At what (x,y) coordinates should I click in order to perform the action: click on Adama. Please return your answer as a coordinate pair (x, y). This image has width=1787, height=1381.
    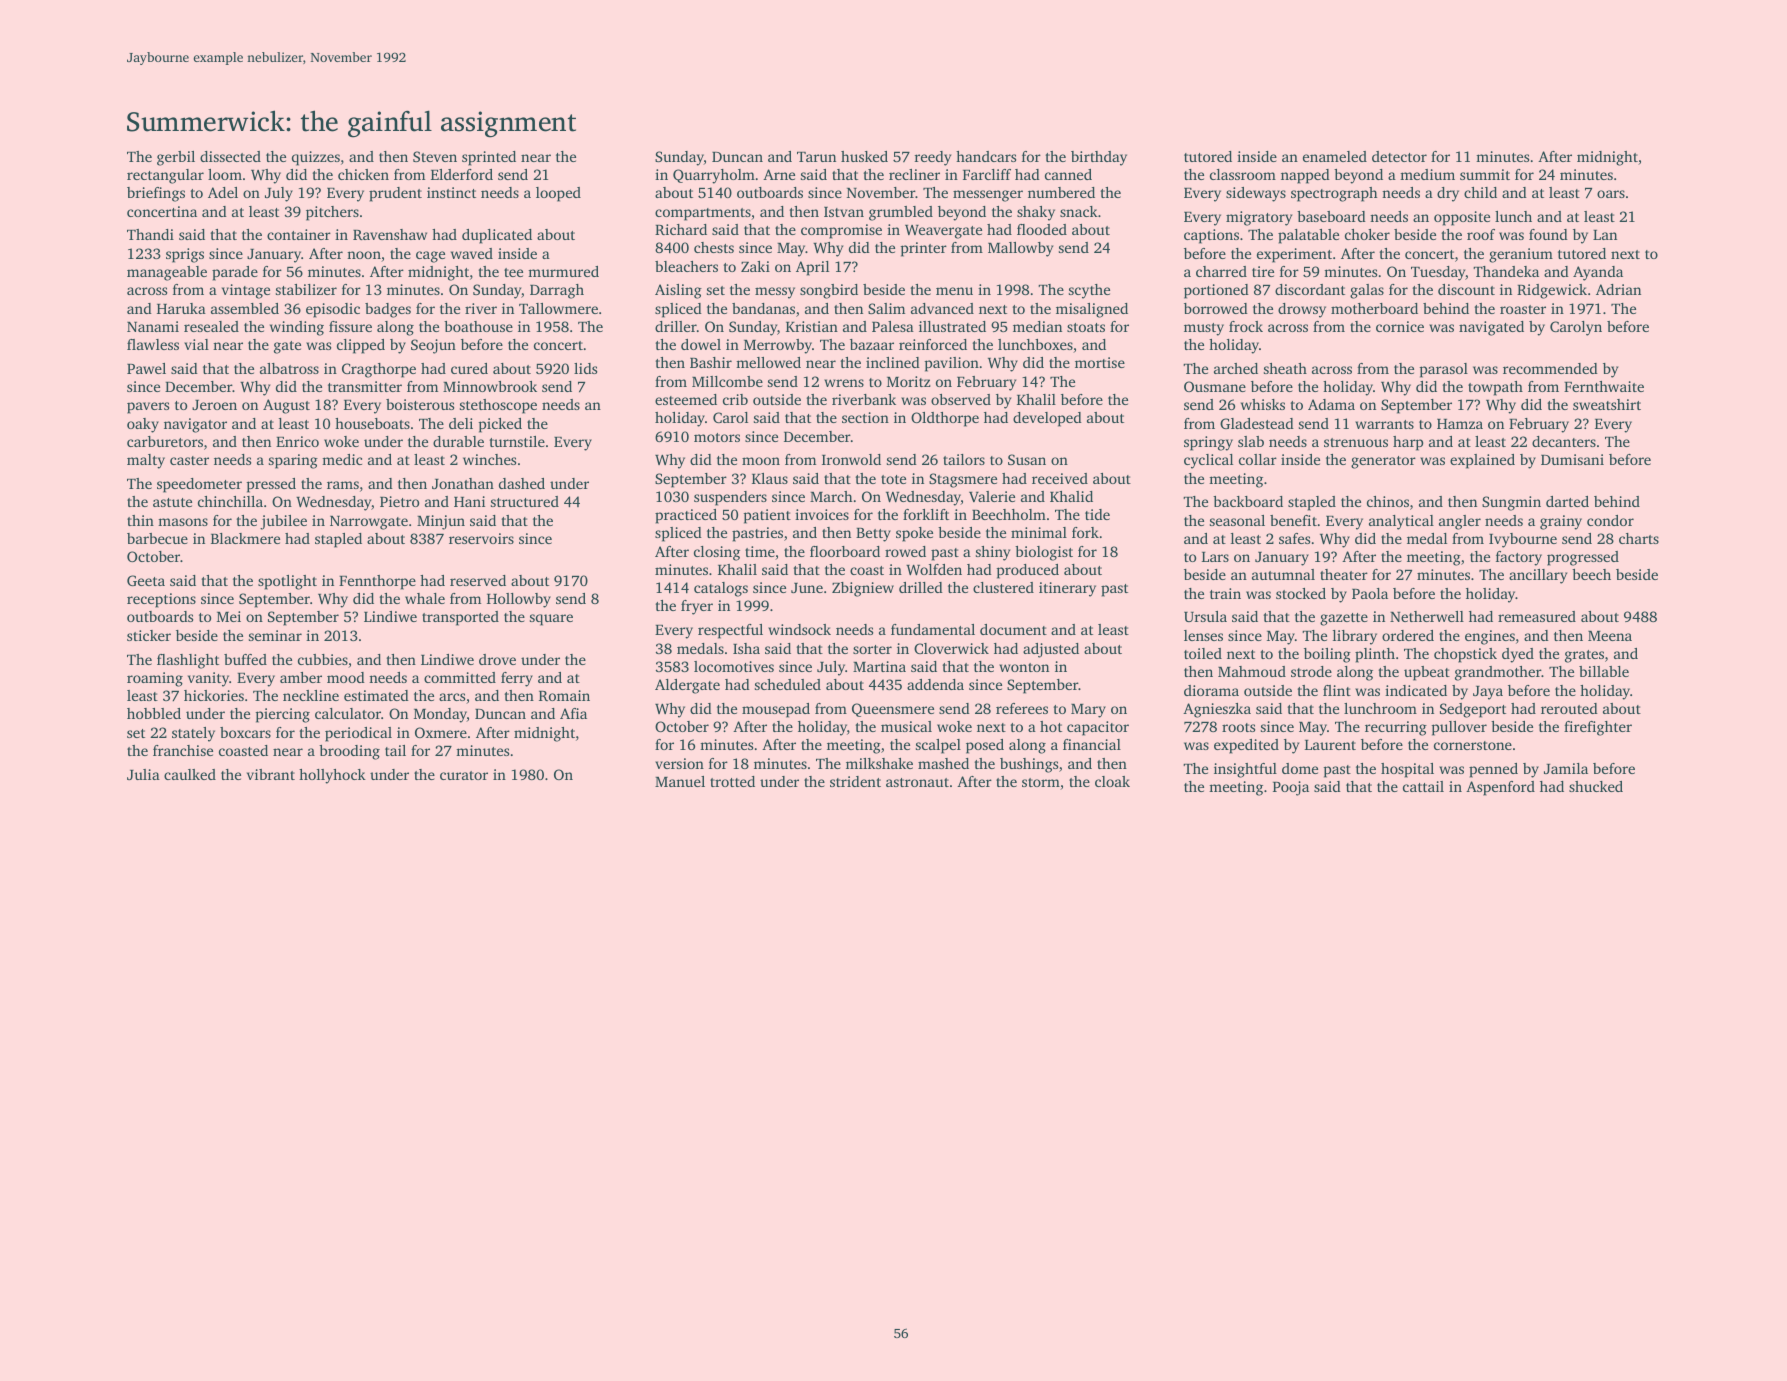
    Looking at the image, I should click on (1331, 404).
